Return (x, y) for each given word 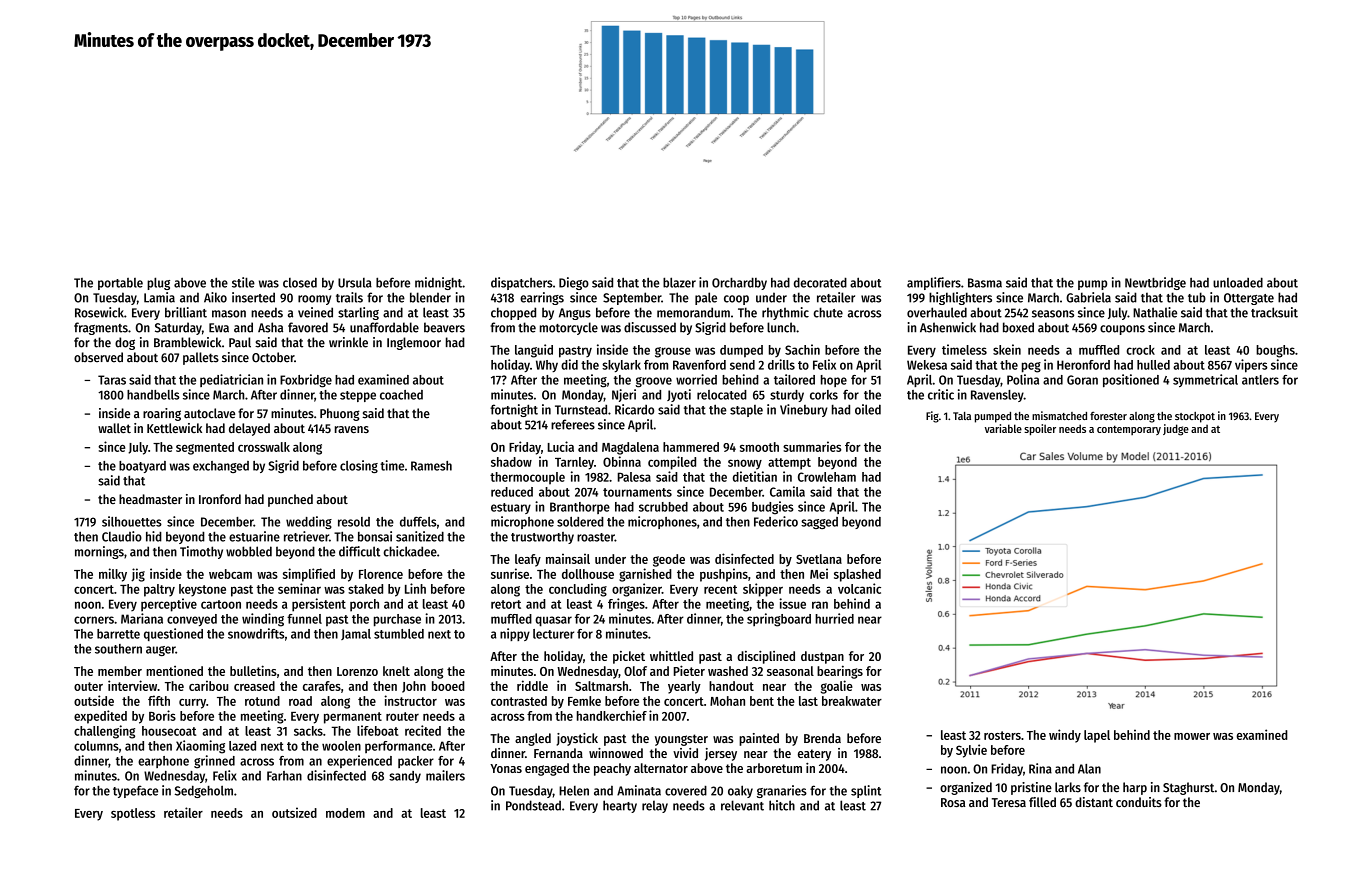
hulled (1153, 365)
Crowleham (827, 477)
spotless (133, 814)
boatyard (142, 467)
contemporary (1129, 430)
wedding (309, 522)
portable (120, 284)
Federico (776, 521)
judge (1176, 430)
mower (1192, 736)
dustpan (822, 657)
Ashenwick (948, 327)
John (414, 687)
